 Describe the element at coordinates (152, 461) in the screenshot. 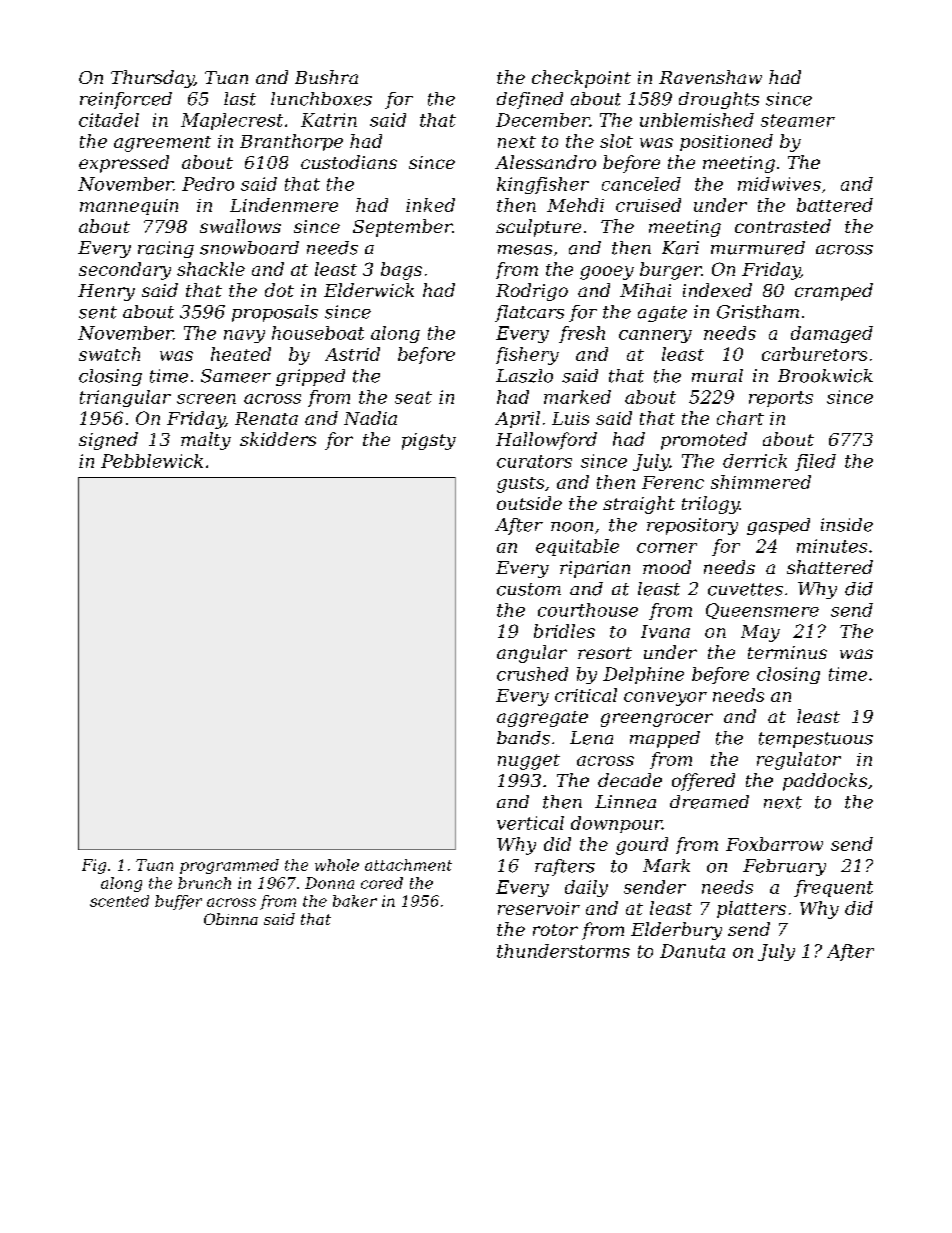

I see `Pebblewick` at that location.
